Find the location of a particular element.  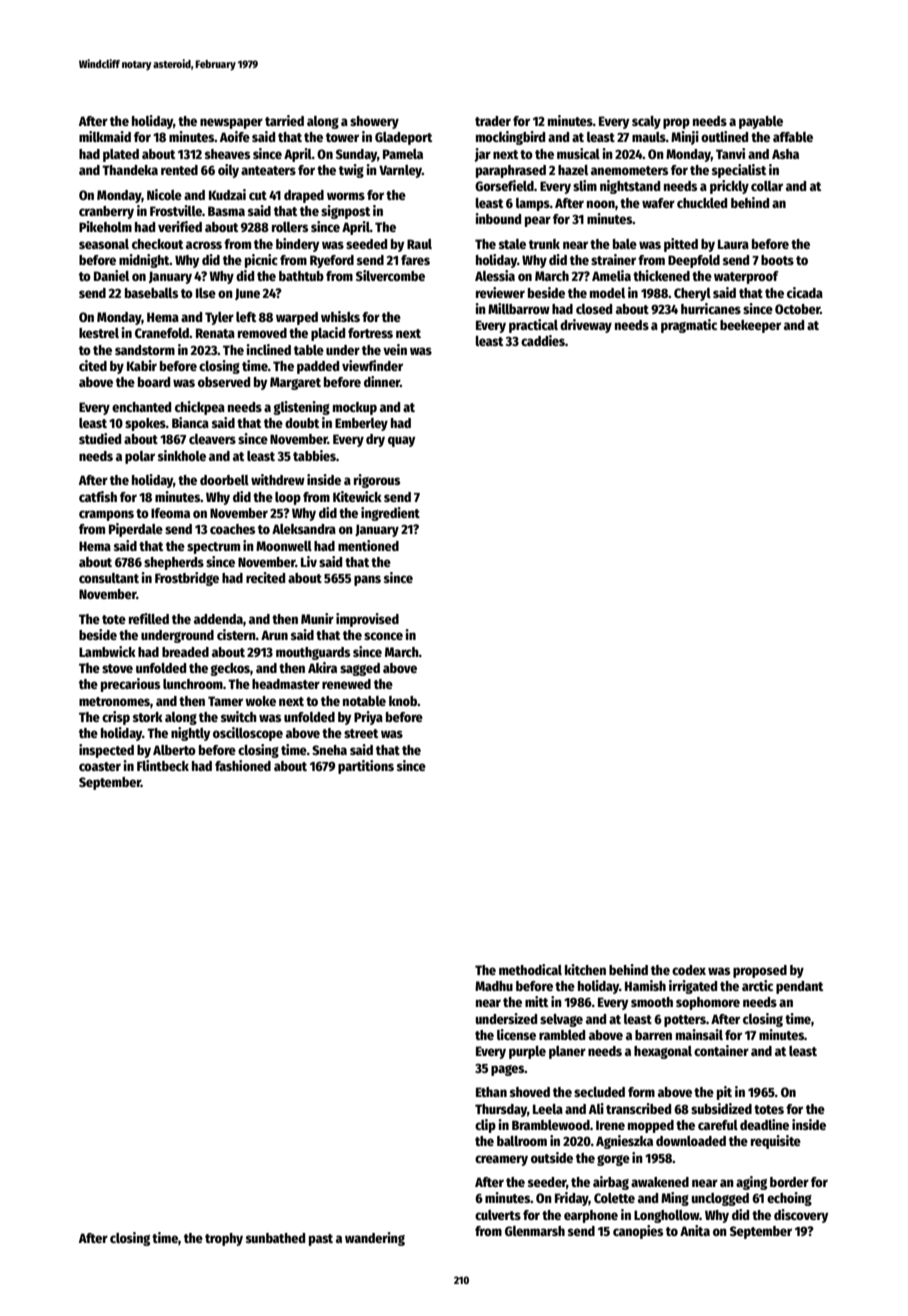

creamery is located at coordinates (501, 1160).
